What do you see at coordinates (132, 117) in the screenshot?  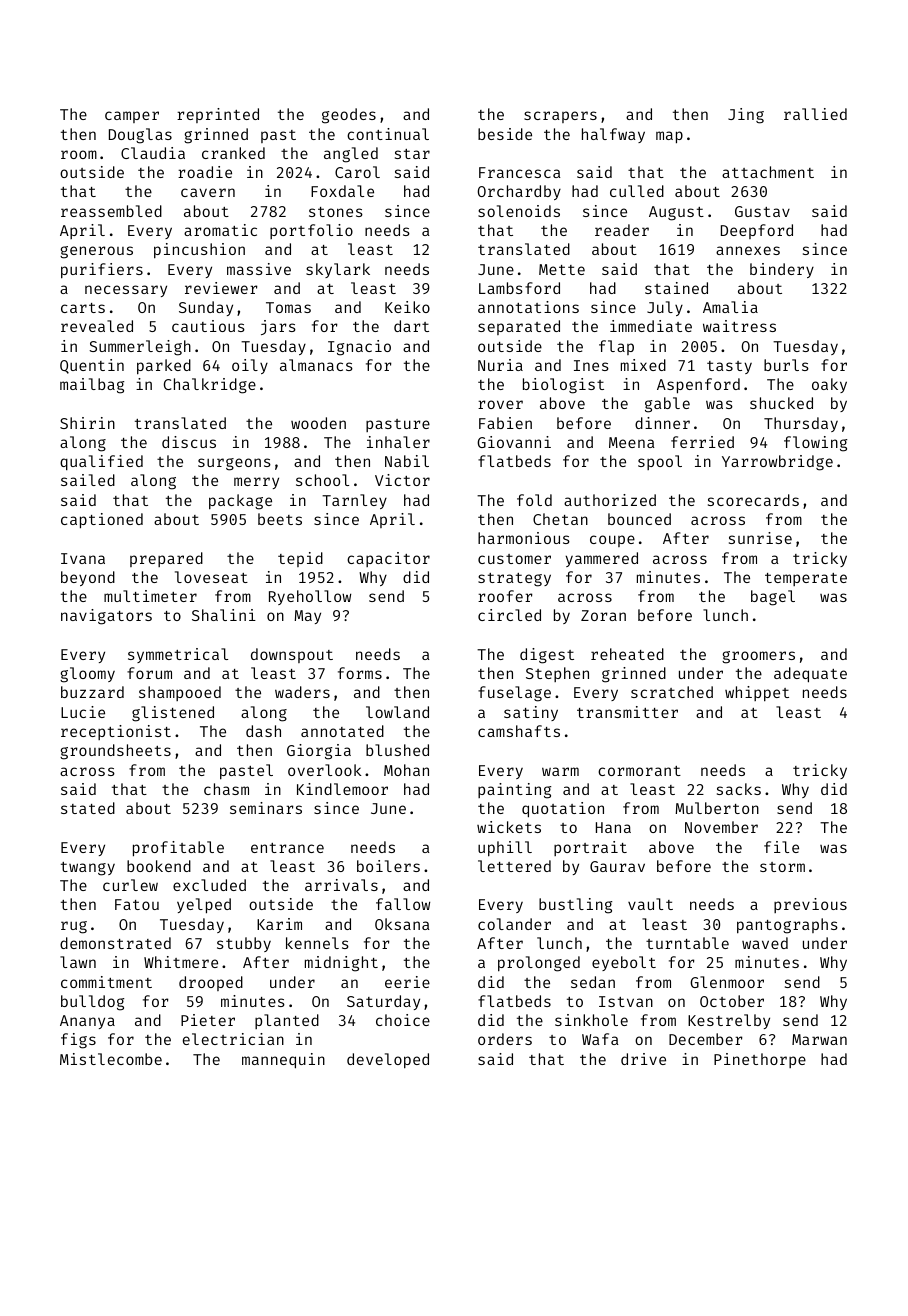 I see `camper` at bounding box center [132, 117].
